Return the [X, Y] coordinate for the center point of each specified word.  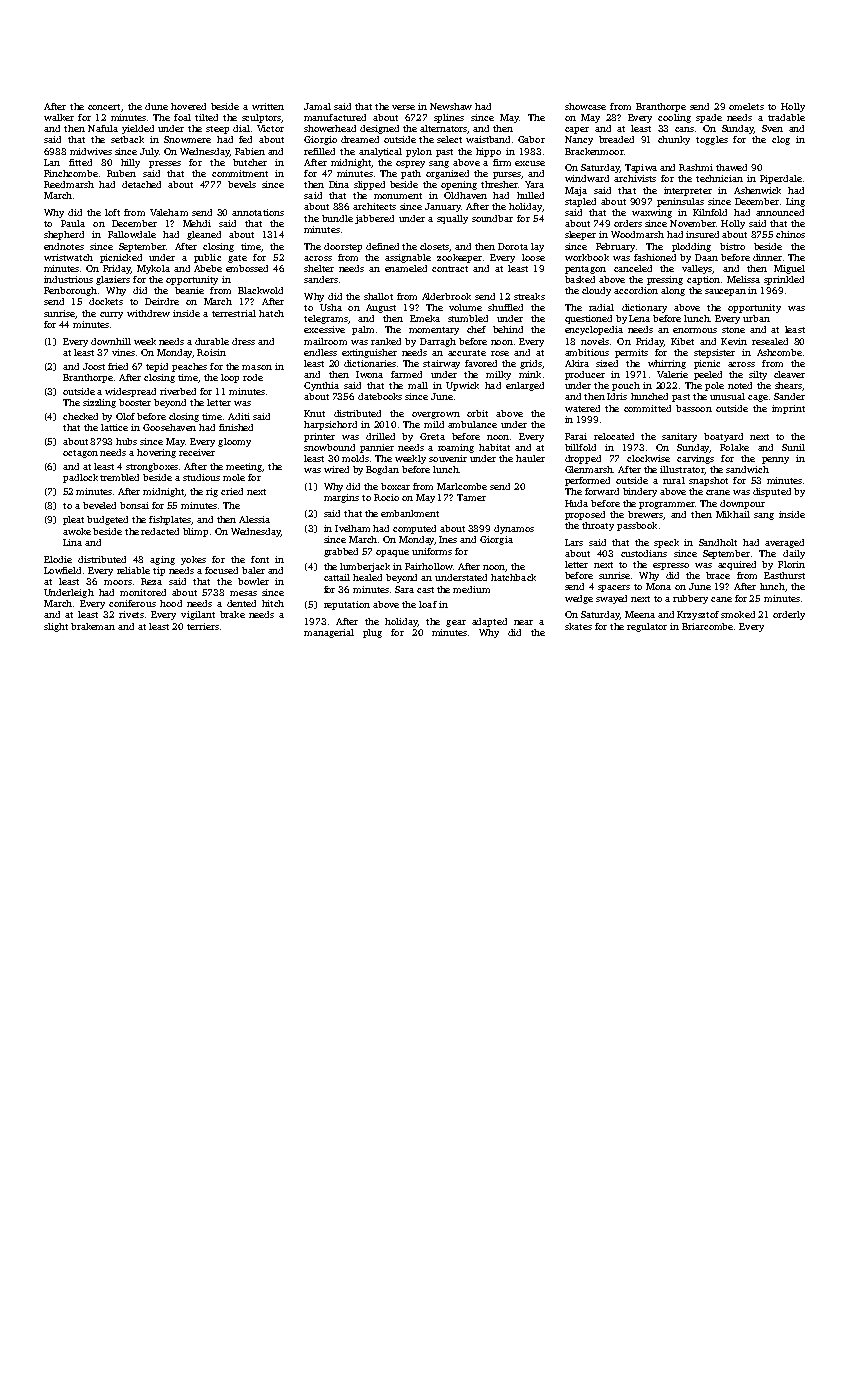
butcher [250, 162]
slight [56, 627]
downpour [742, 504]
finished [236, 427]
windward [587, 178]
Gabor [531, 139]
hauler [530, 458]
